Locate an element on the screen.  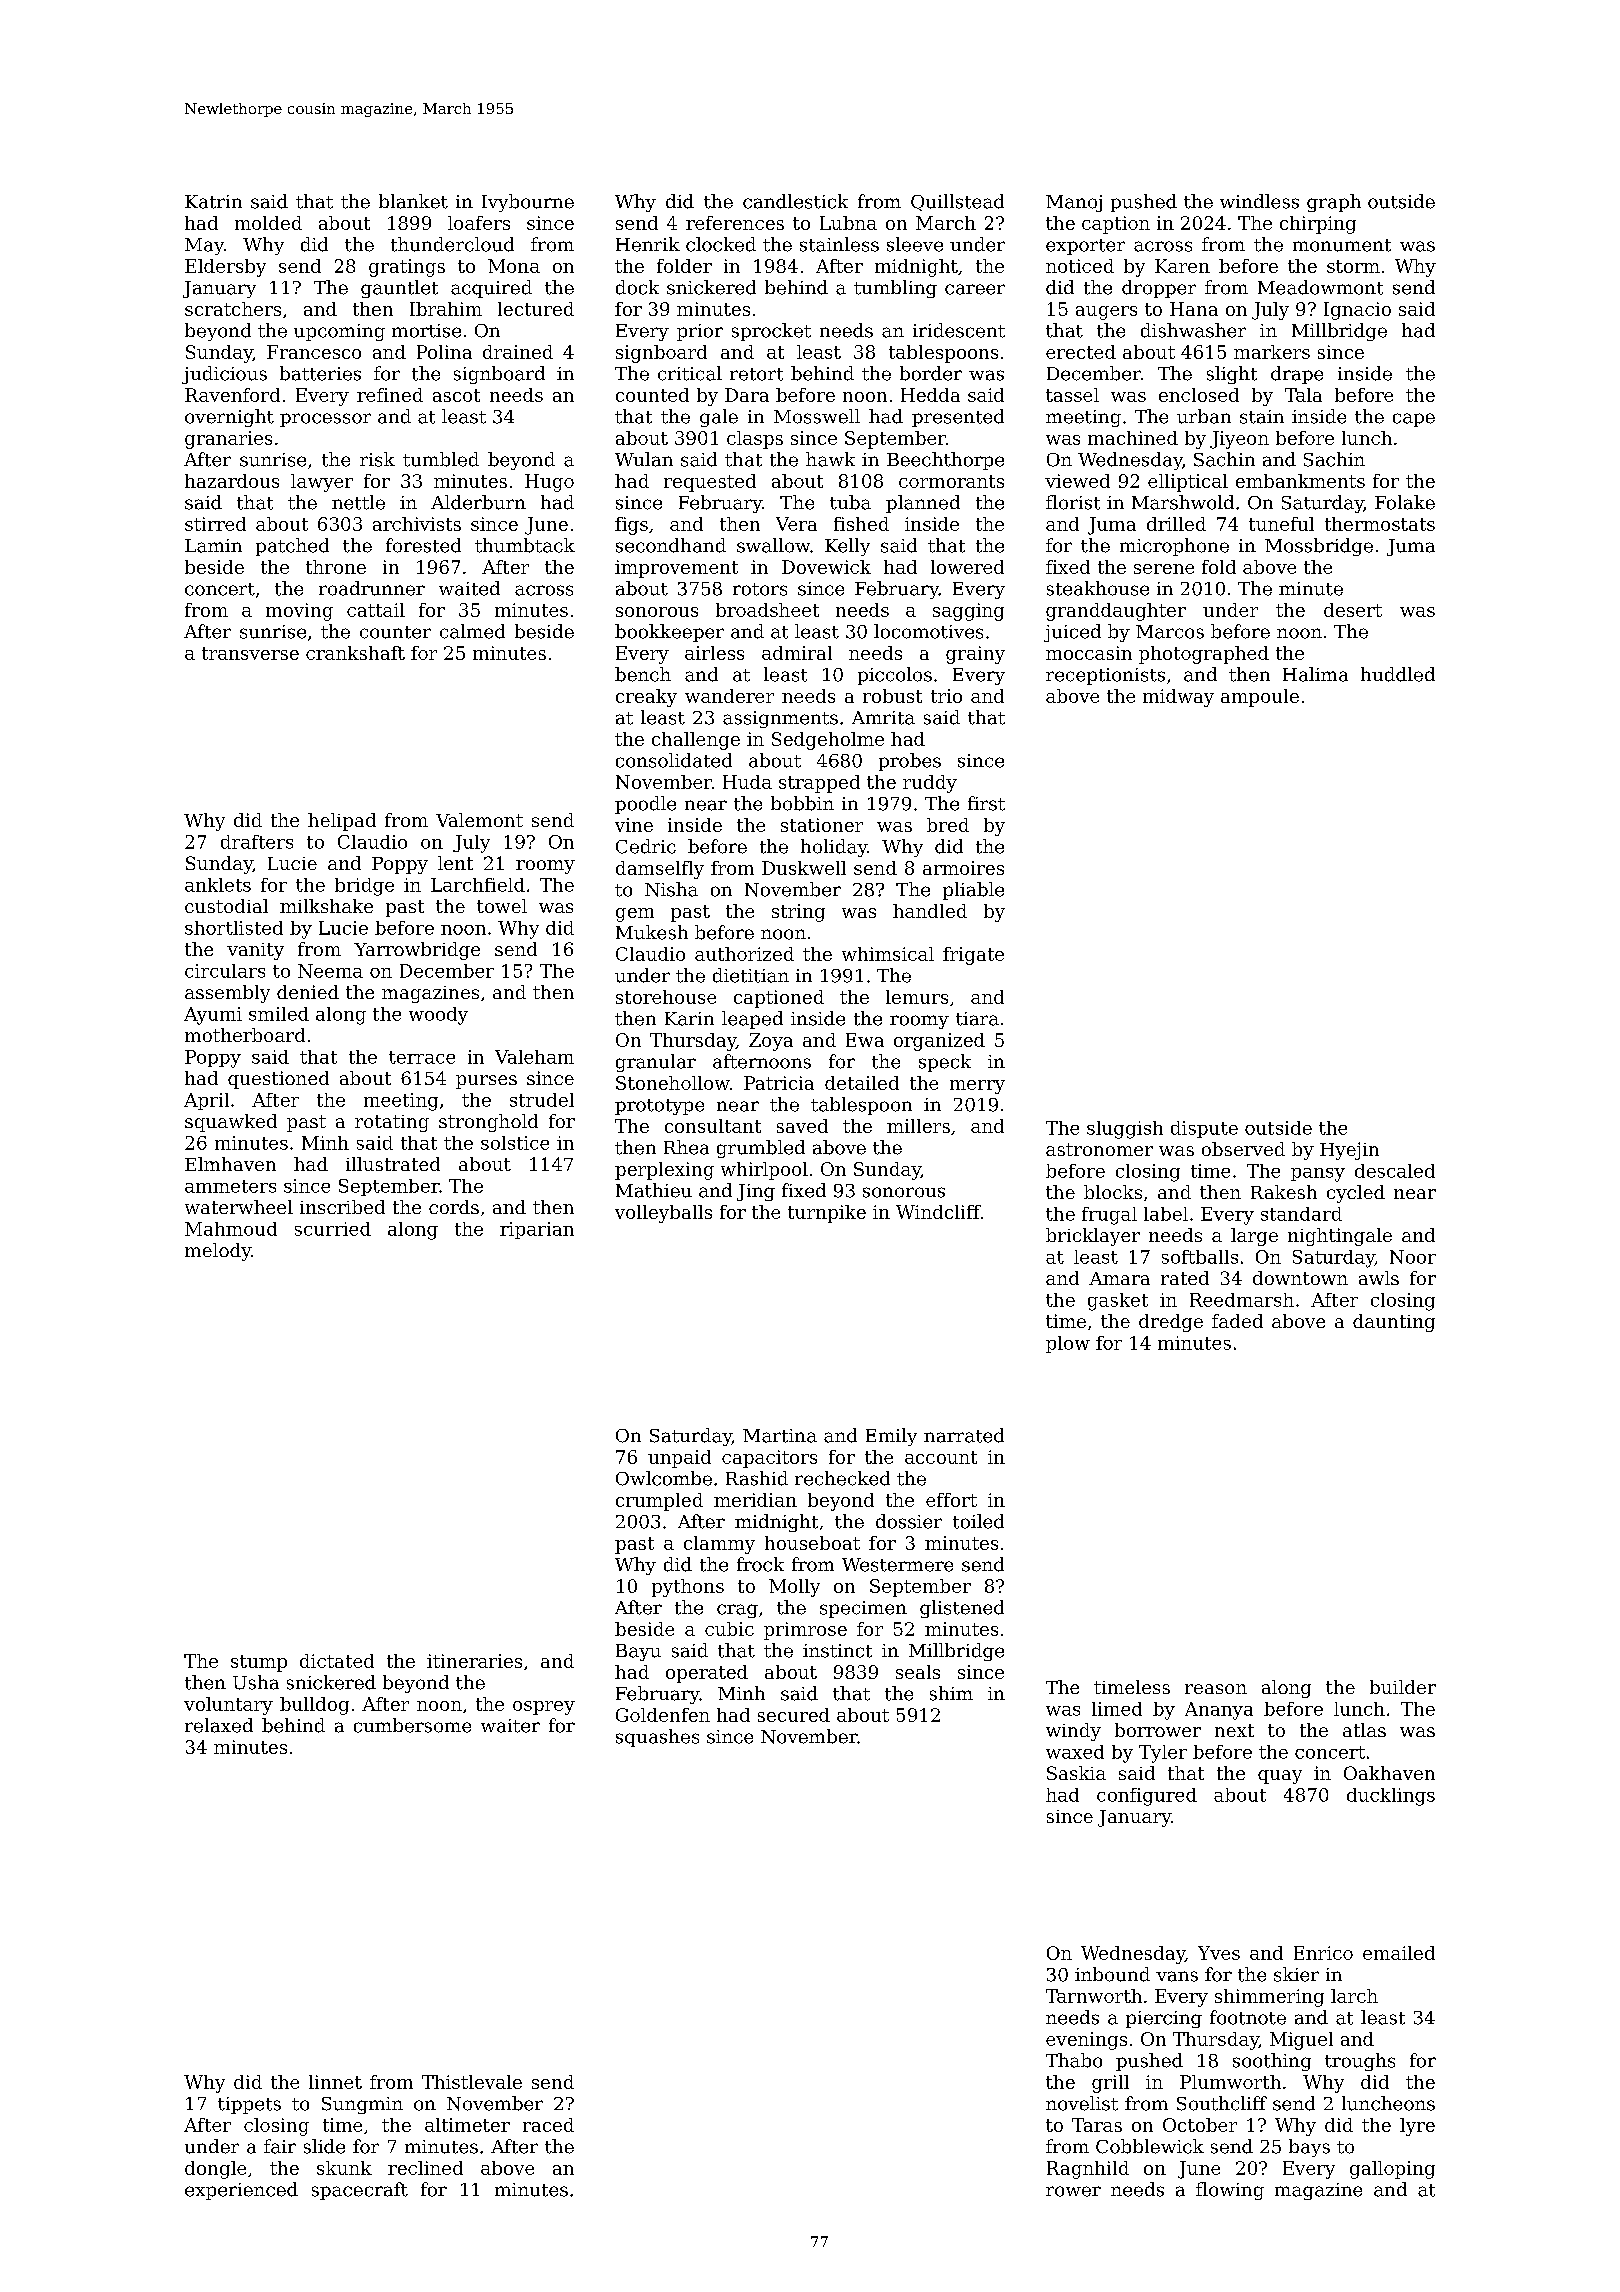
squashes is located at coordinates (657, 1738).
